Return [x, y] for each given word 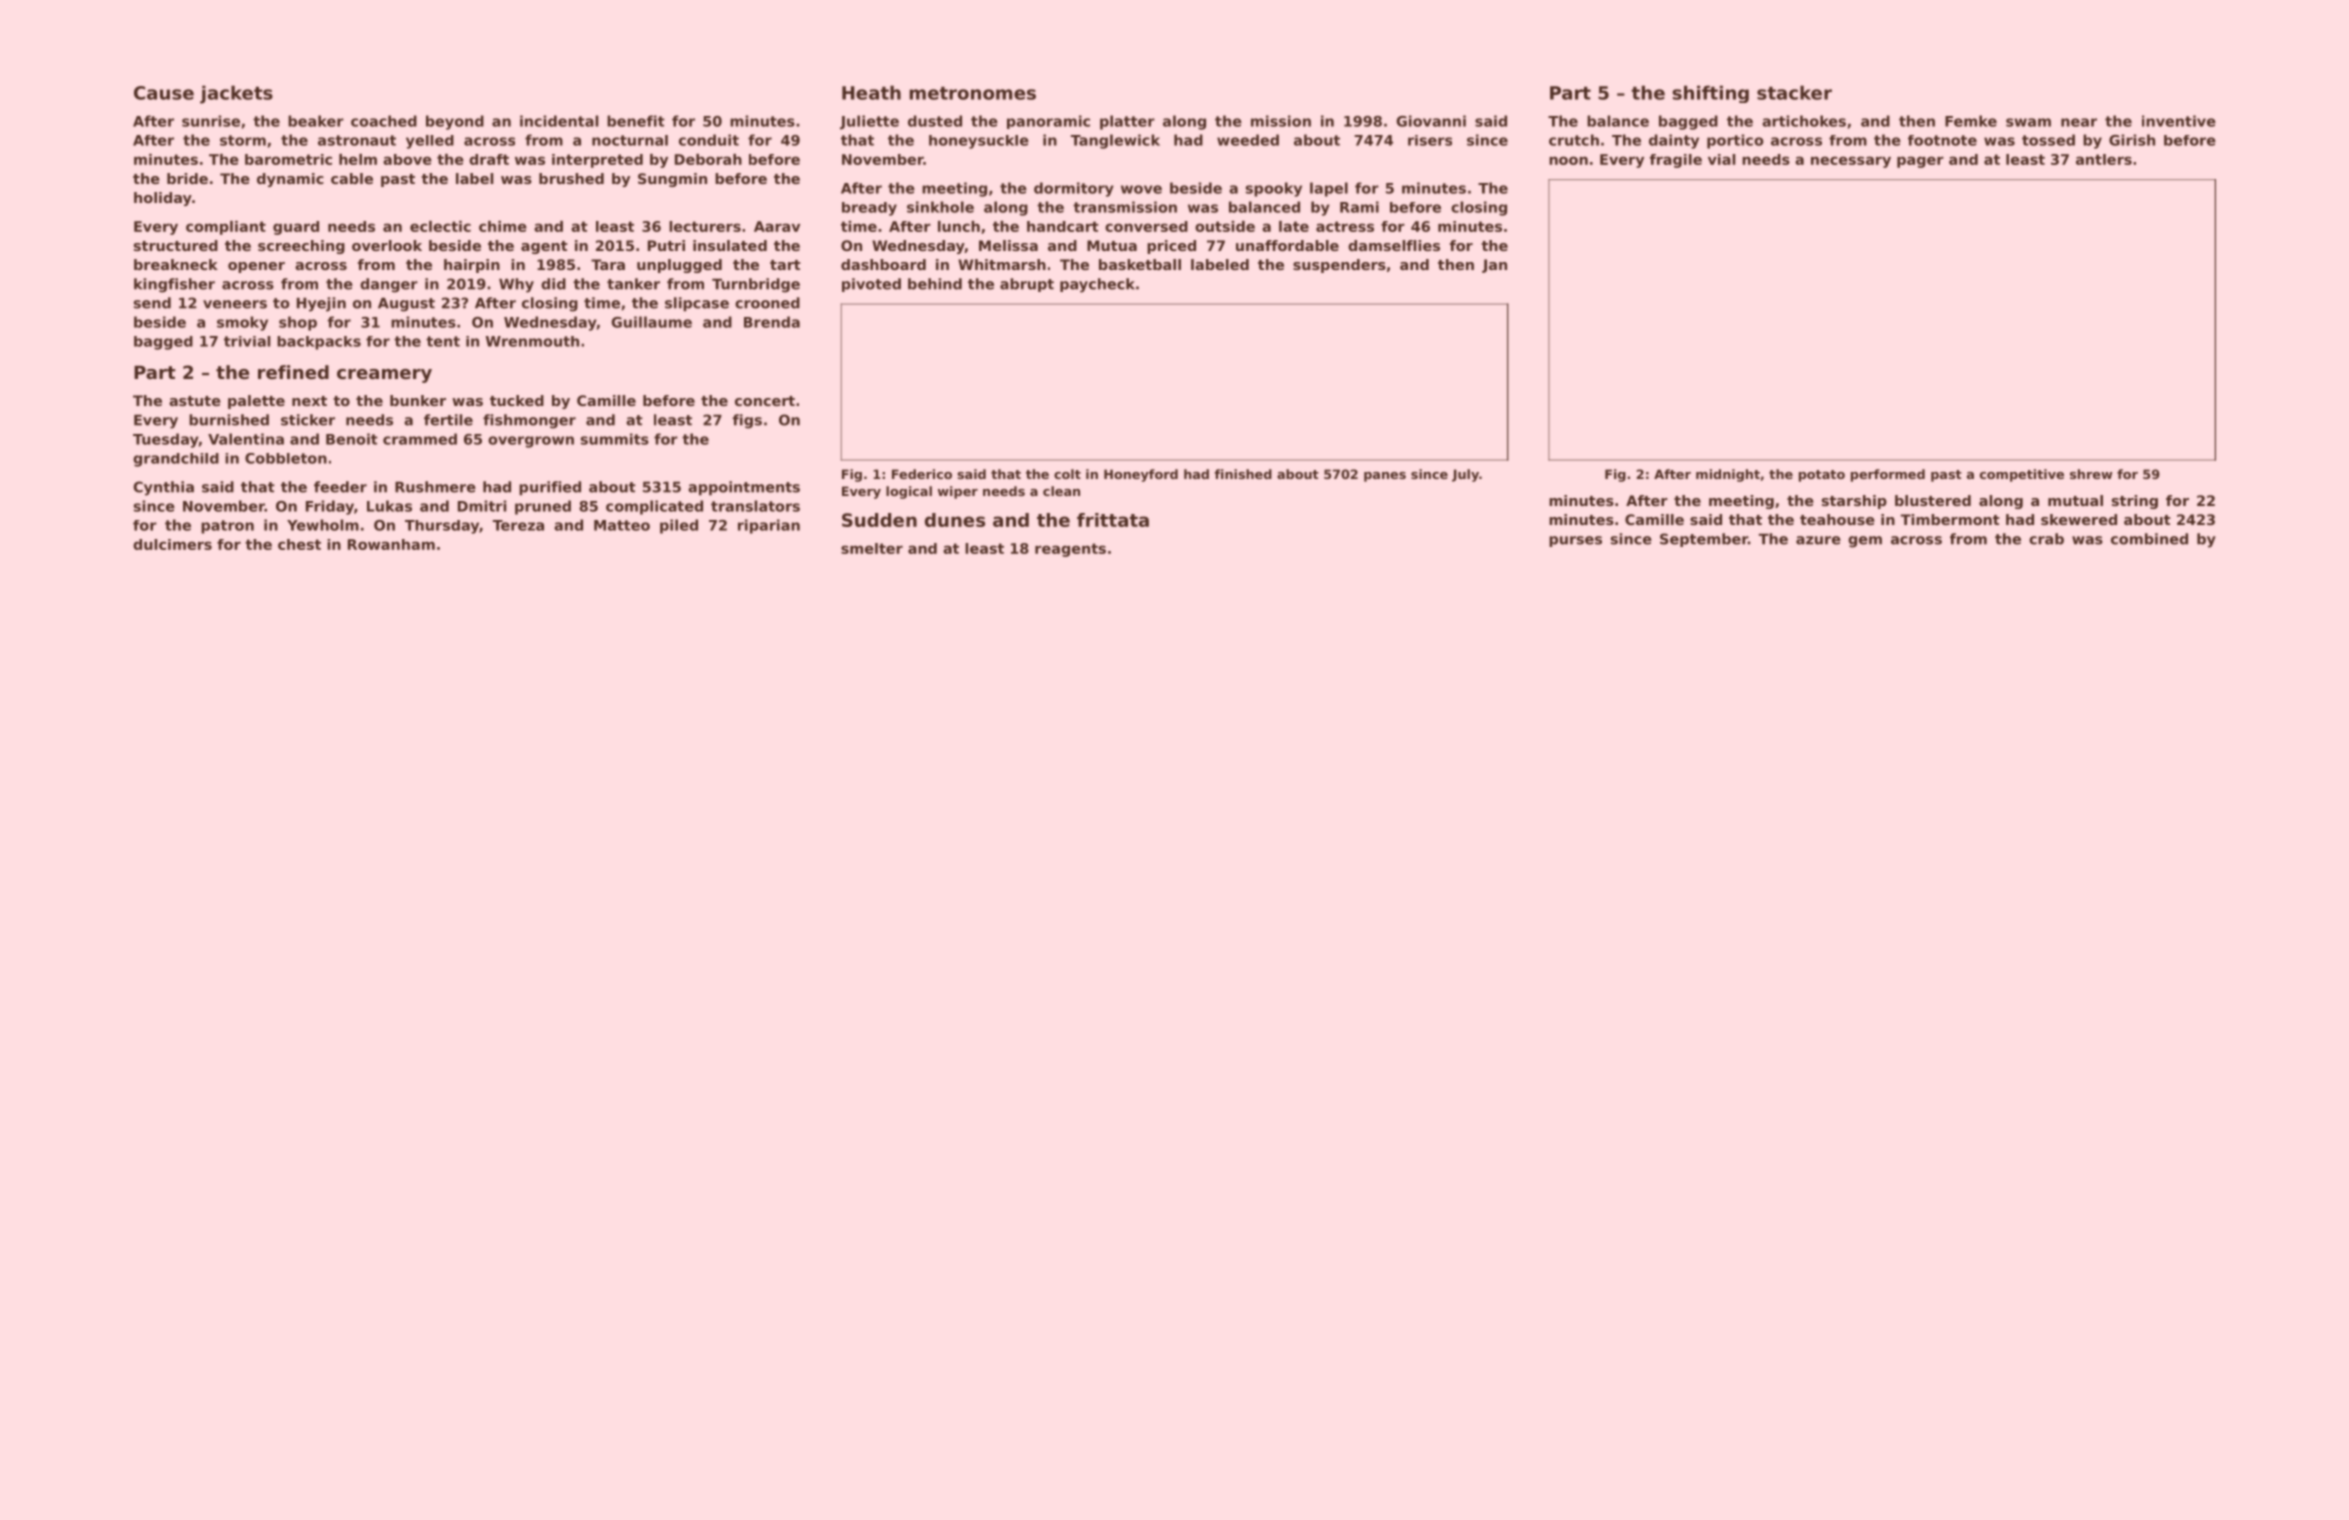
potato [1822, 476]
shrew [2091, 474]
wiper [958, 492]
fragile [1676, 161]
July [1465, 475]
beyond [455, 122]
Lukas [389, 506]
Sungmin [672, 180]
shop [298, 323]
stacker [1794, 92]
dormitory [1074, 189]
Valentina [246, 439]
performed [1888, 475]
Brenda [772, 322]
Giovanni [1431, 121]
